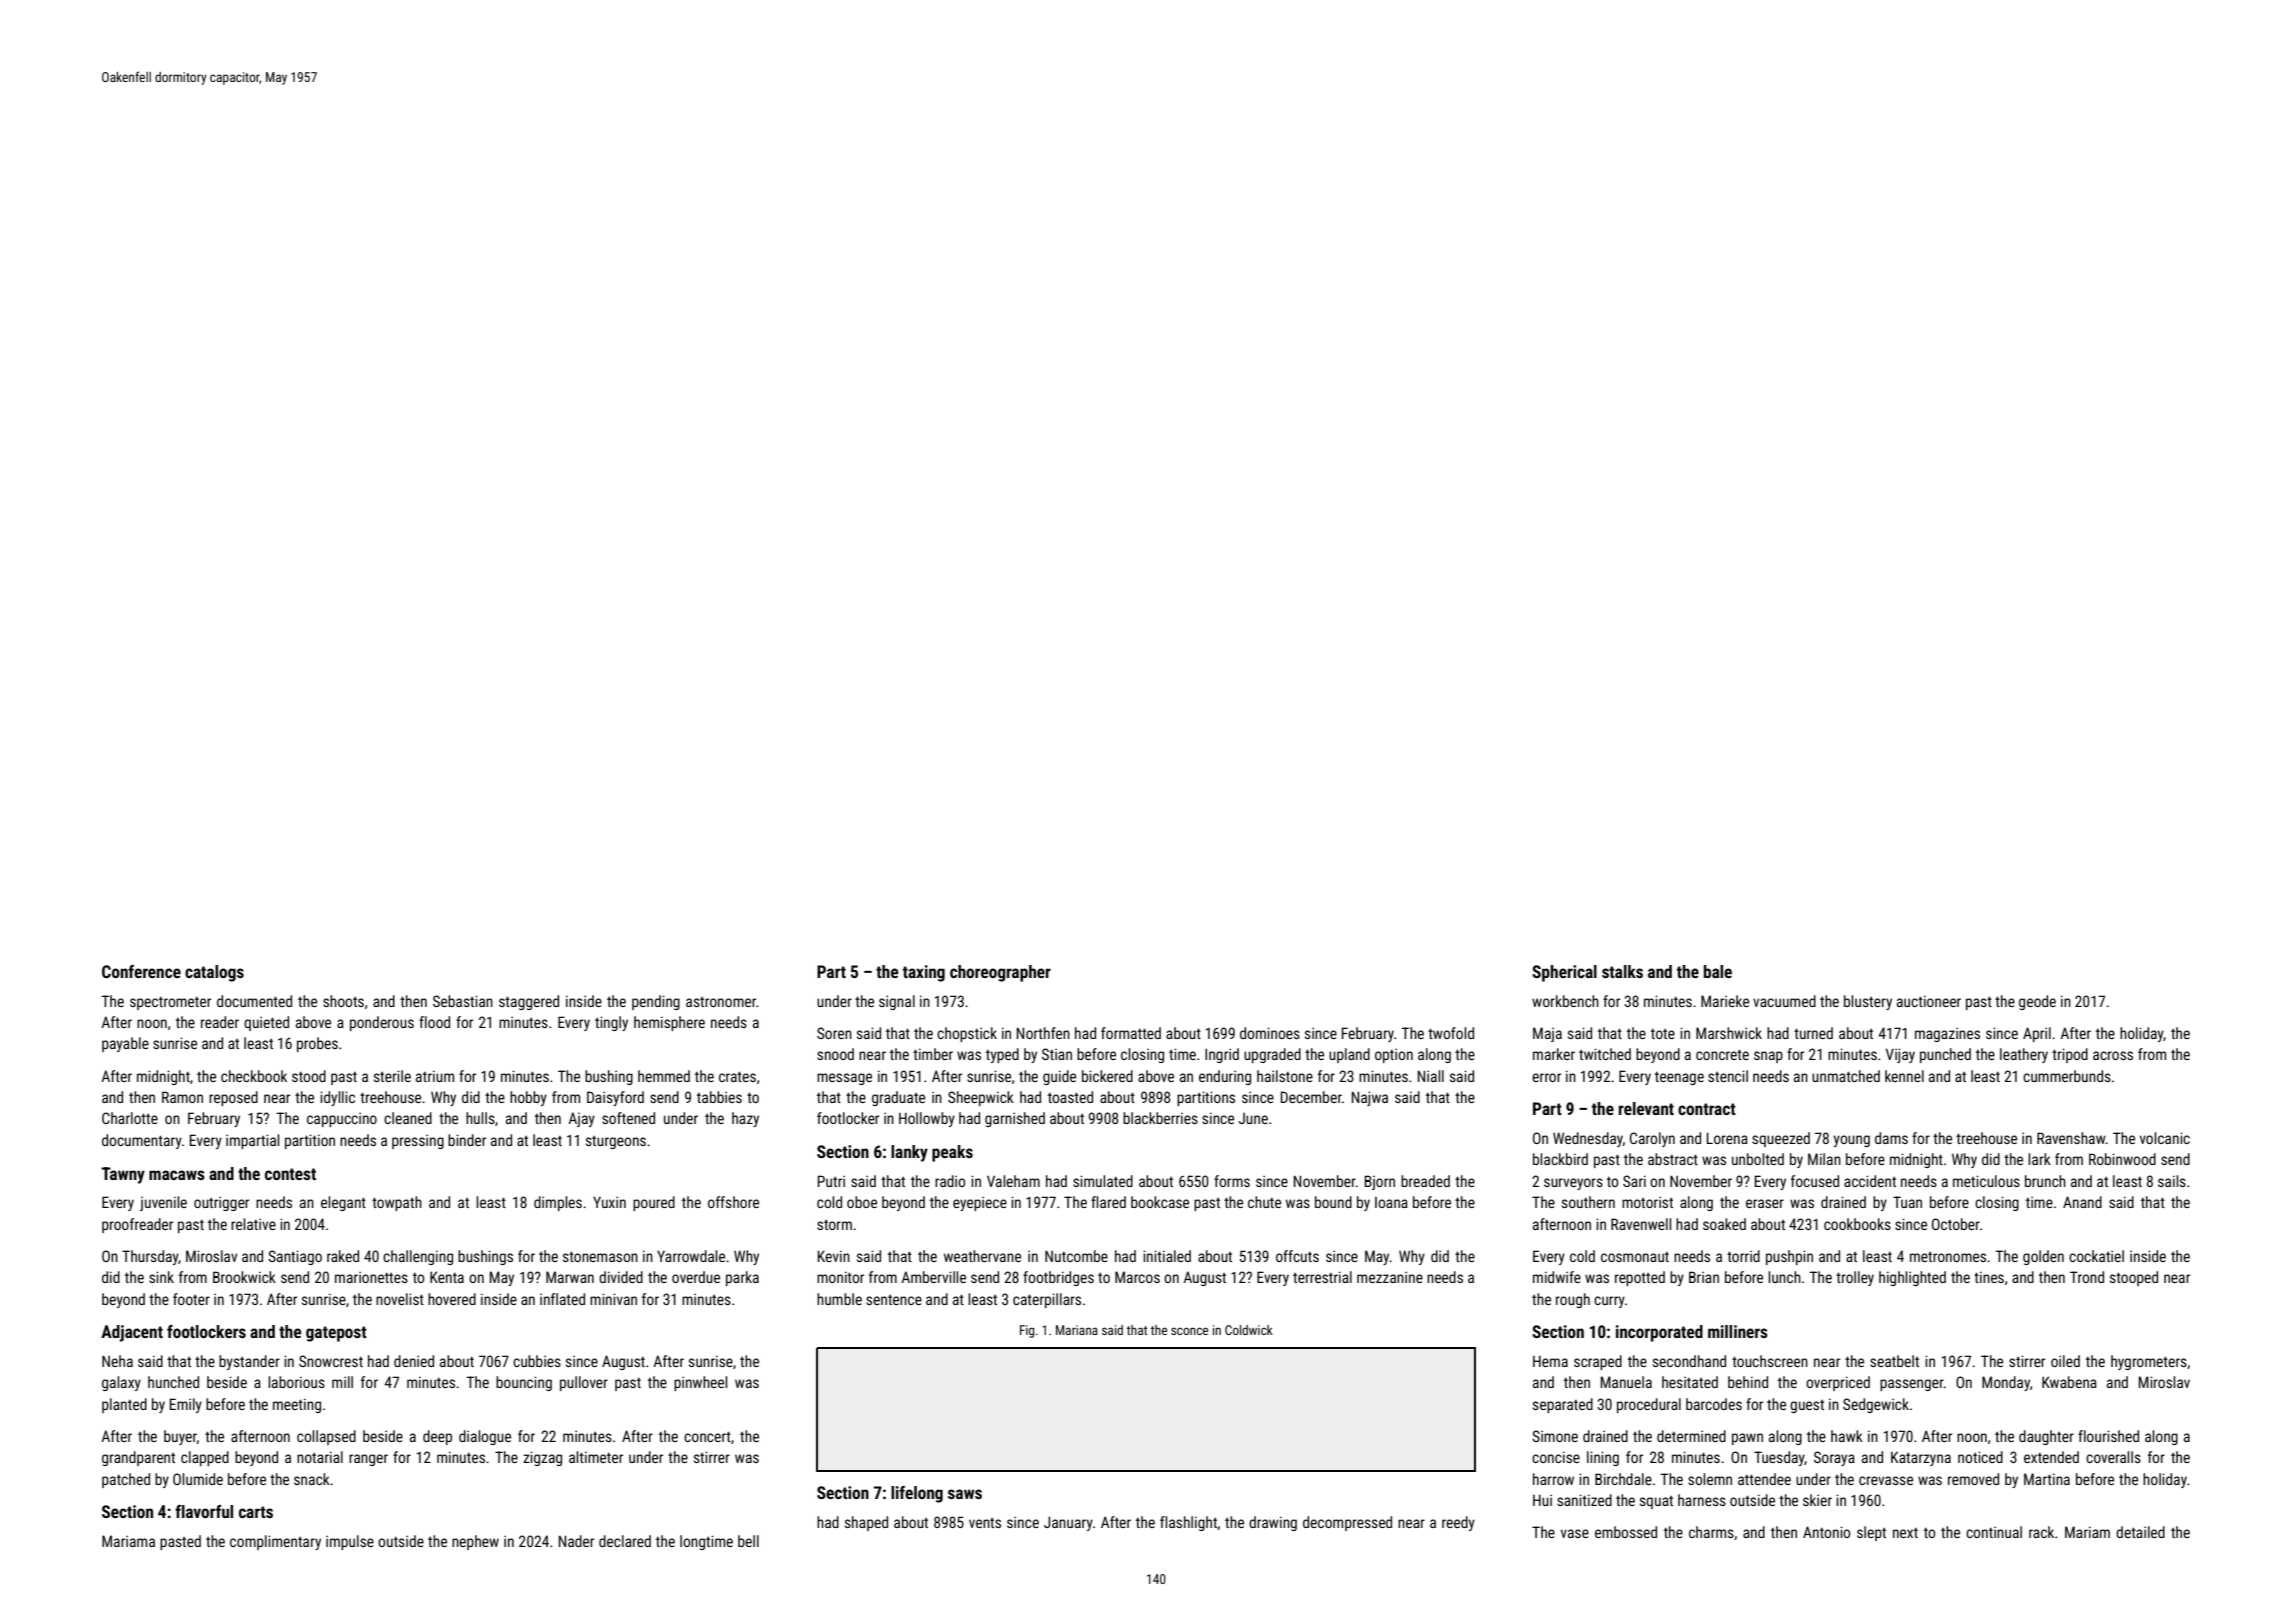  Describe the element at coordinates (2113, 1055) in the page. I see `across` at that location.
